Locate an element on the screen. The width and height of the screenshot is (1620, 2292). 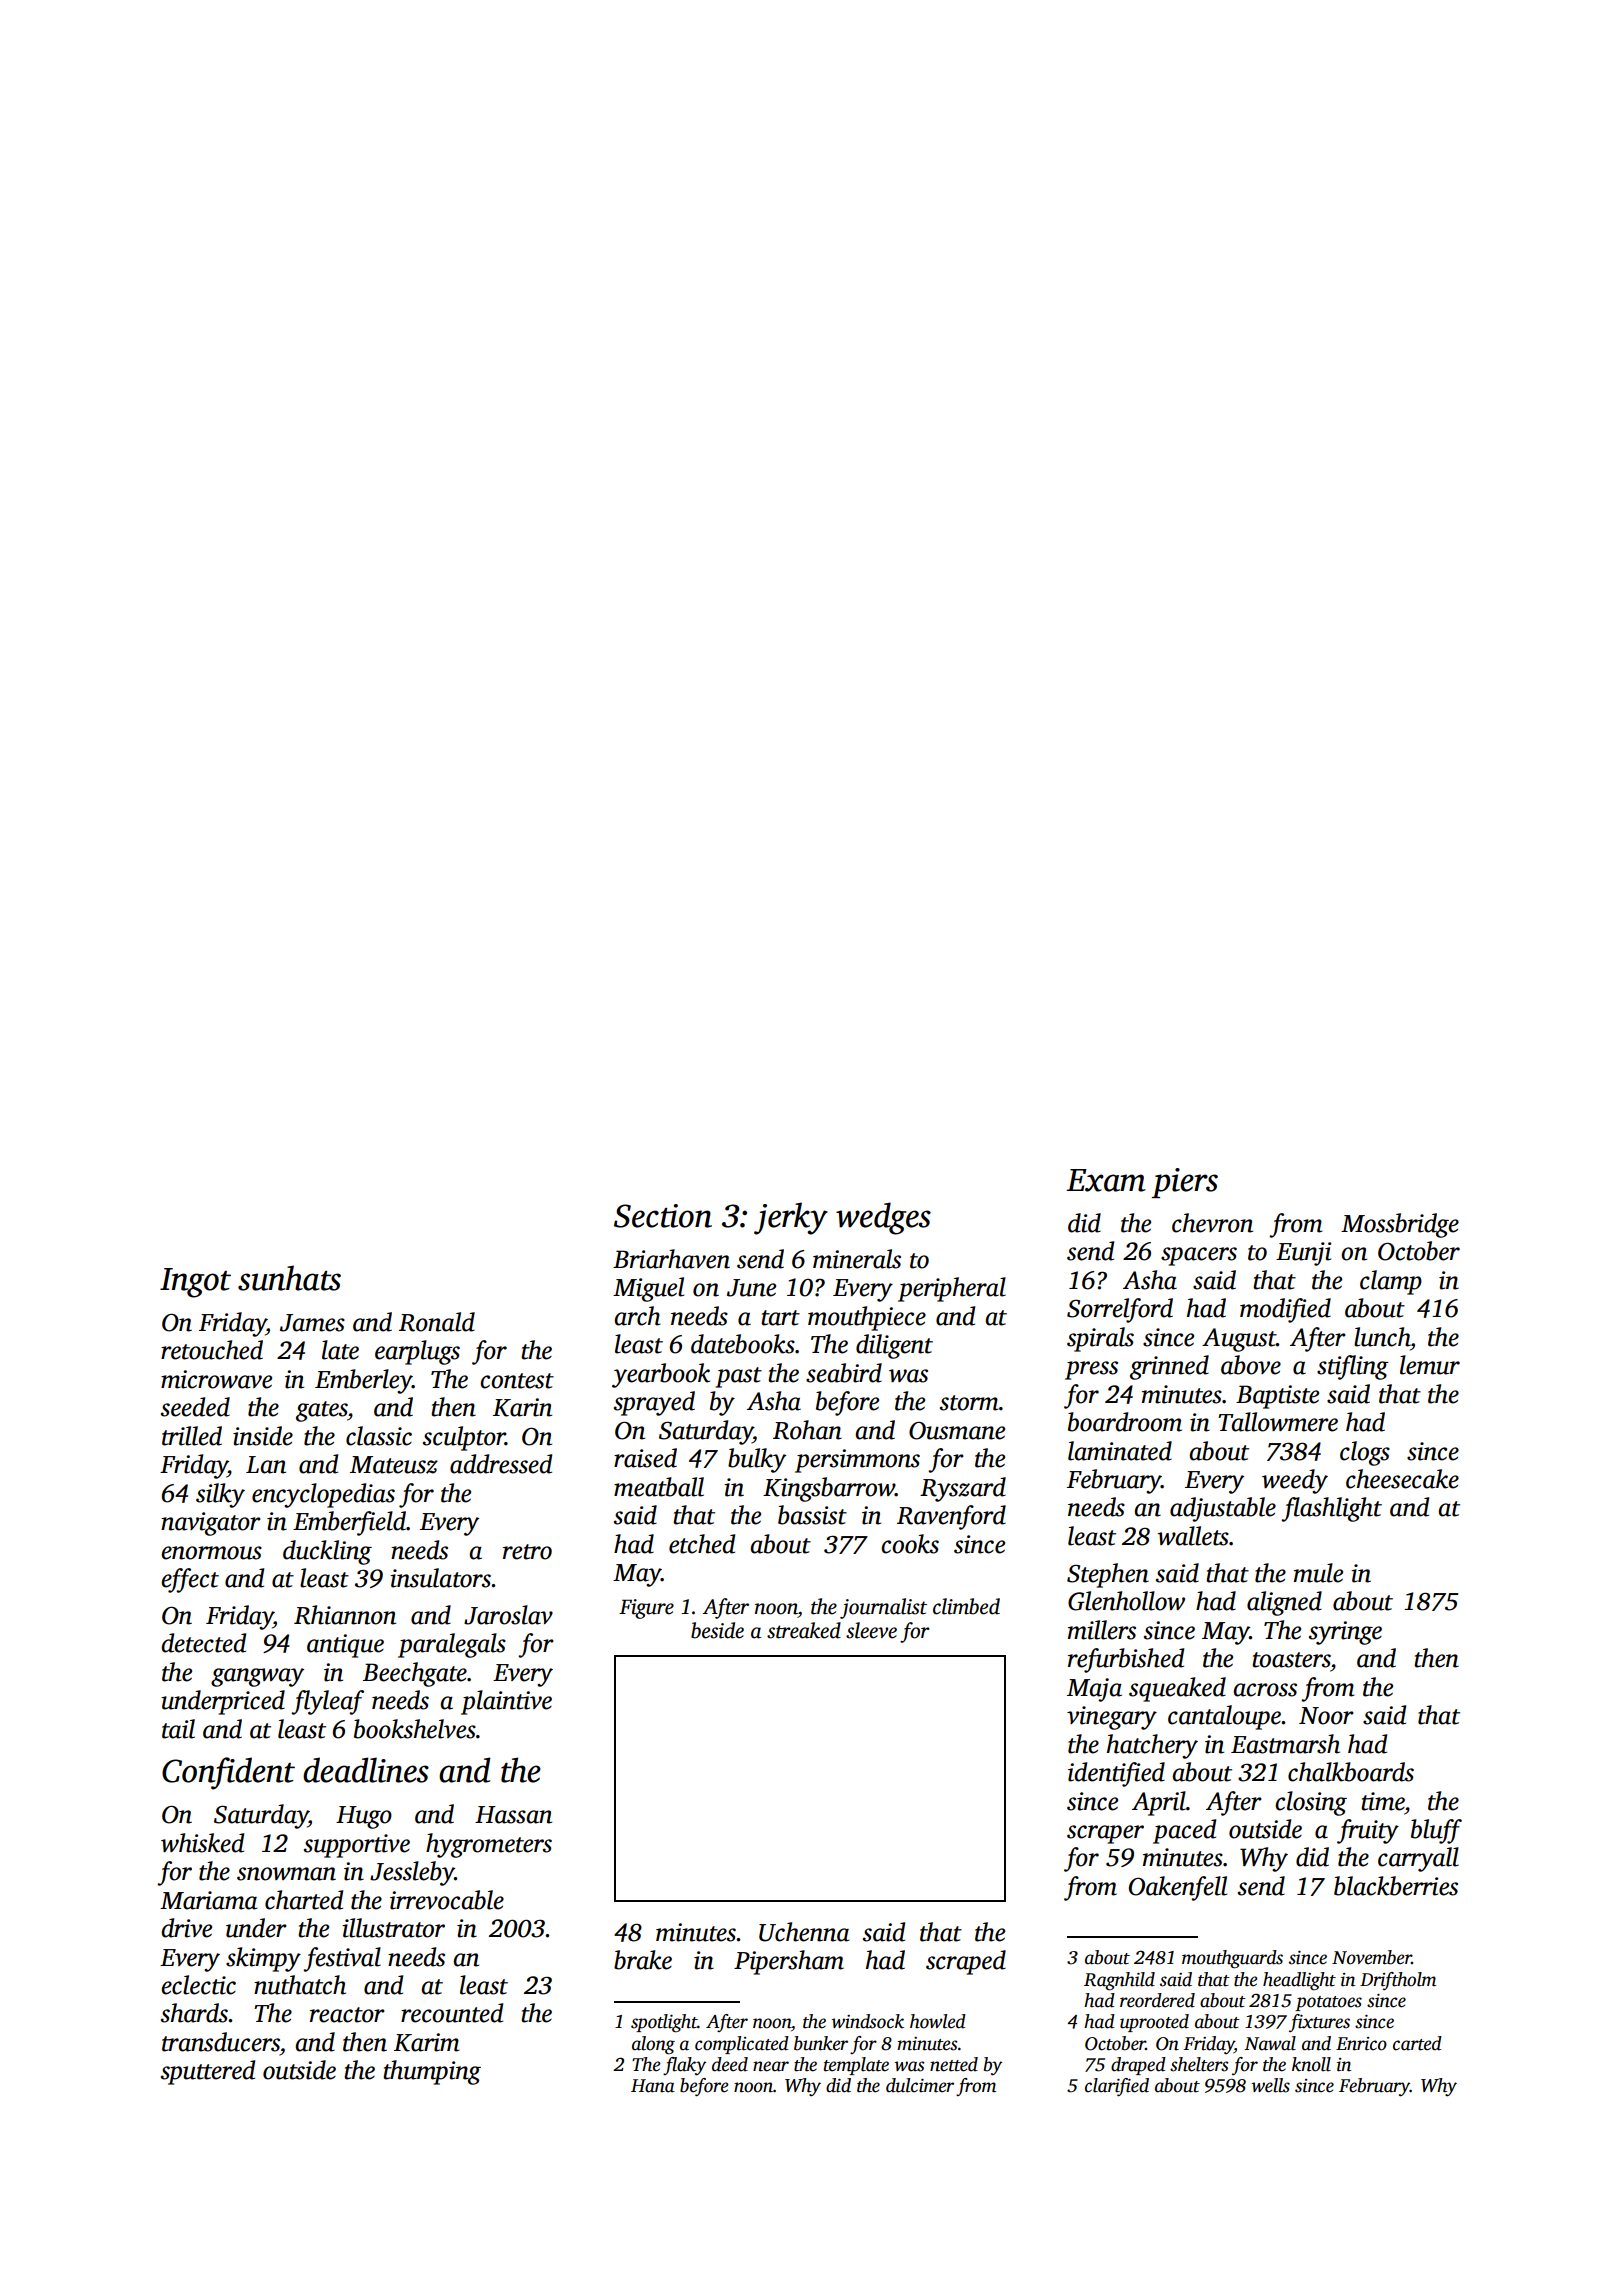
Section is located at coordinates (663, 1216).
